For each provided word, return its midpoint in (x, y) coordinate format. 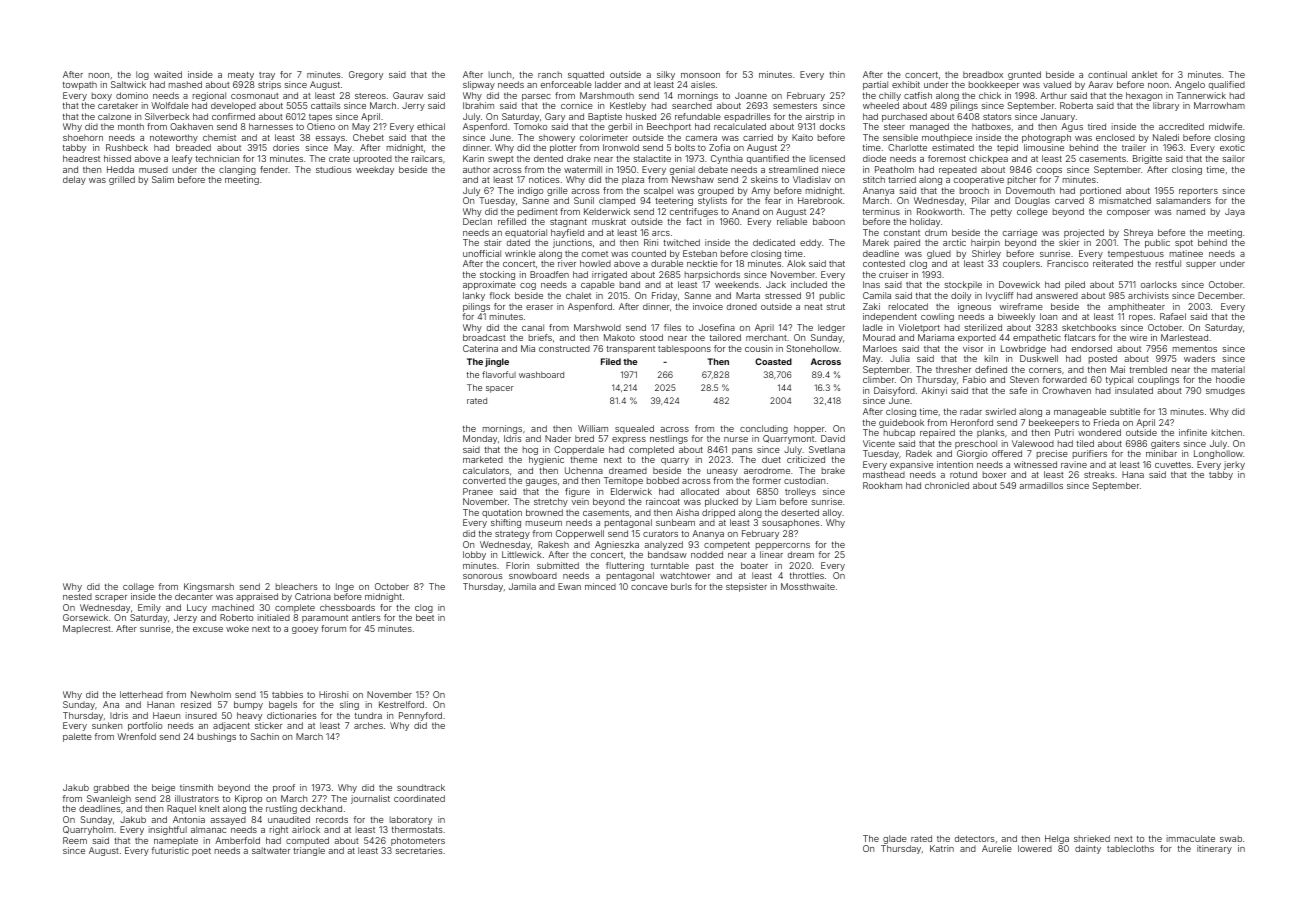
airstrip (819, 117)
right (279, 830)
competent (727, 546)
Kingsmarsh (209, 587)
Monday (480, 439)
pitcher (1022, 180)
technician (217, 158)
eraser (539, 307)
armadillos (1041, 485)
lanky (474, 296)
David (833, 438)
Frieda (1106, 422)
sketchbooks (1089, 327)
